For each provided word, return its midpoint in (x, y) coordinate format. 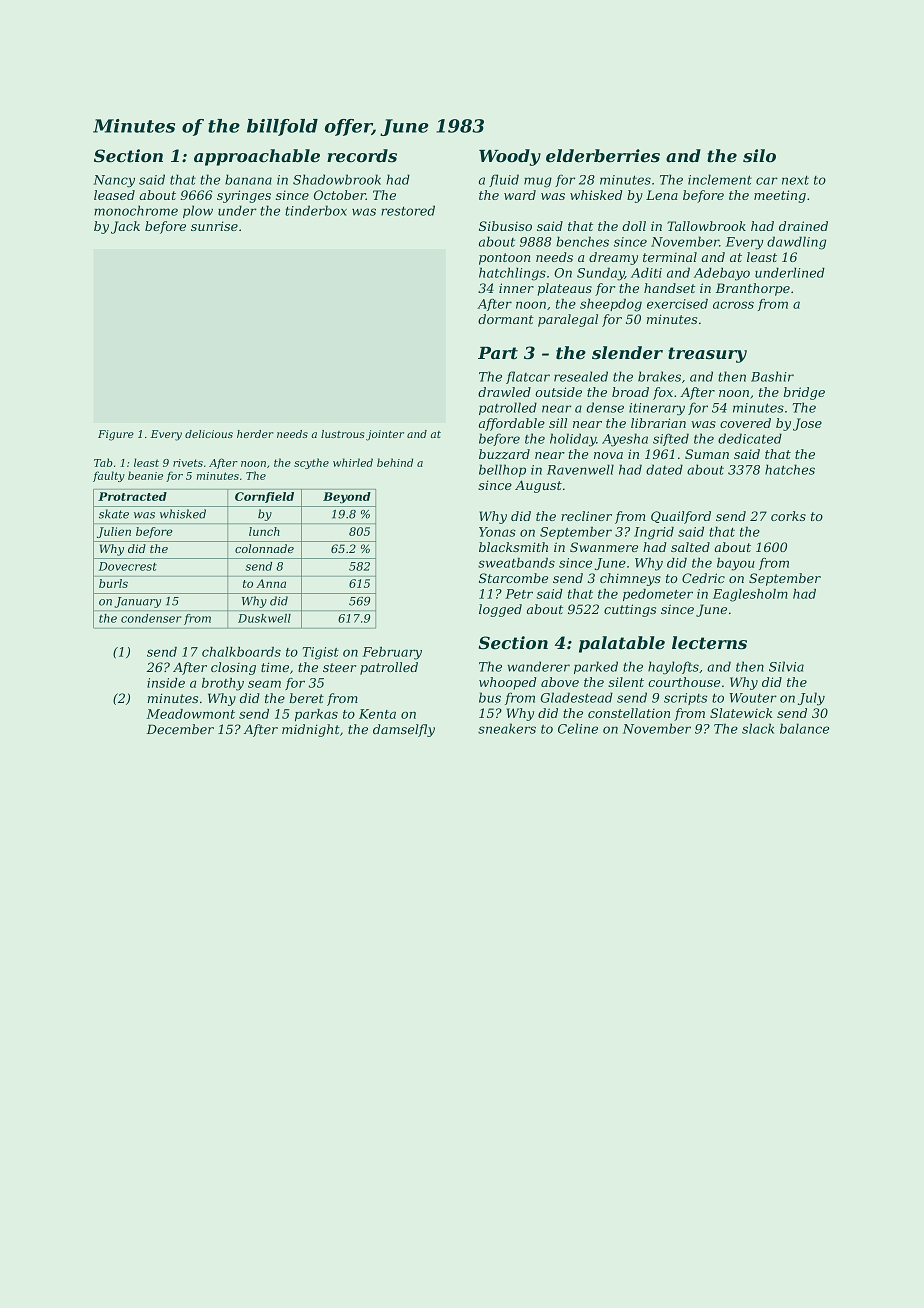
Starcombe (513, 578)
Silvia (786, 666)
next (795, 180)
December (180, 729)
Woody (510, 157)
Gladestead (577, 697)
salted (690, 547)
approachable (257, 157)
